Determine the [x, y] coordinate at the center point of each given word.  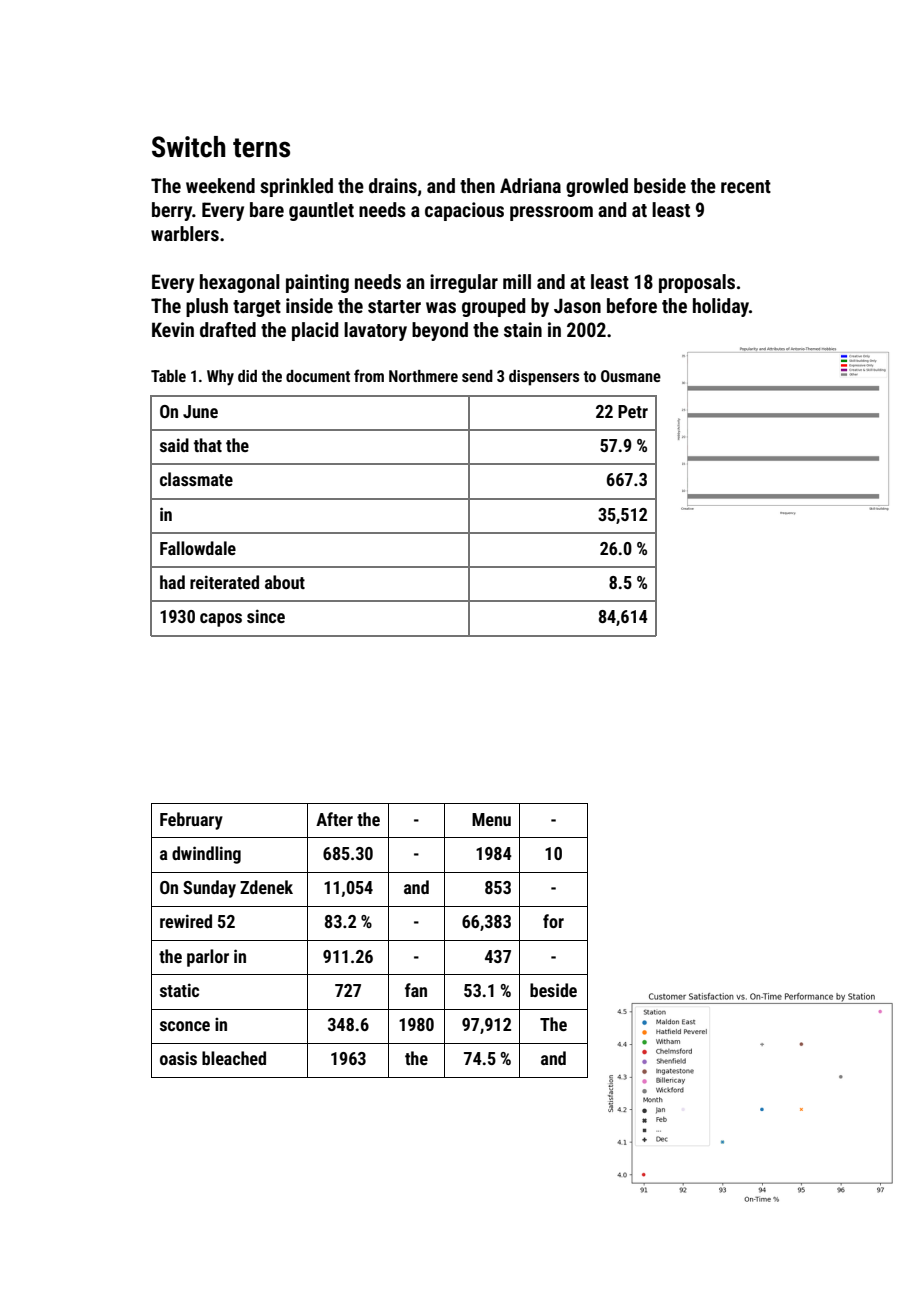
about [285, 582]
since [266, 616]
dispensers [544, 378]
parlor [208, 958]
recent [746, 186]
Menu [491, 819]
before [632, 305]
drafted [228, 329]
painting [317, 283]
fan [416, 990]
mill [517, 281]
